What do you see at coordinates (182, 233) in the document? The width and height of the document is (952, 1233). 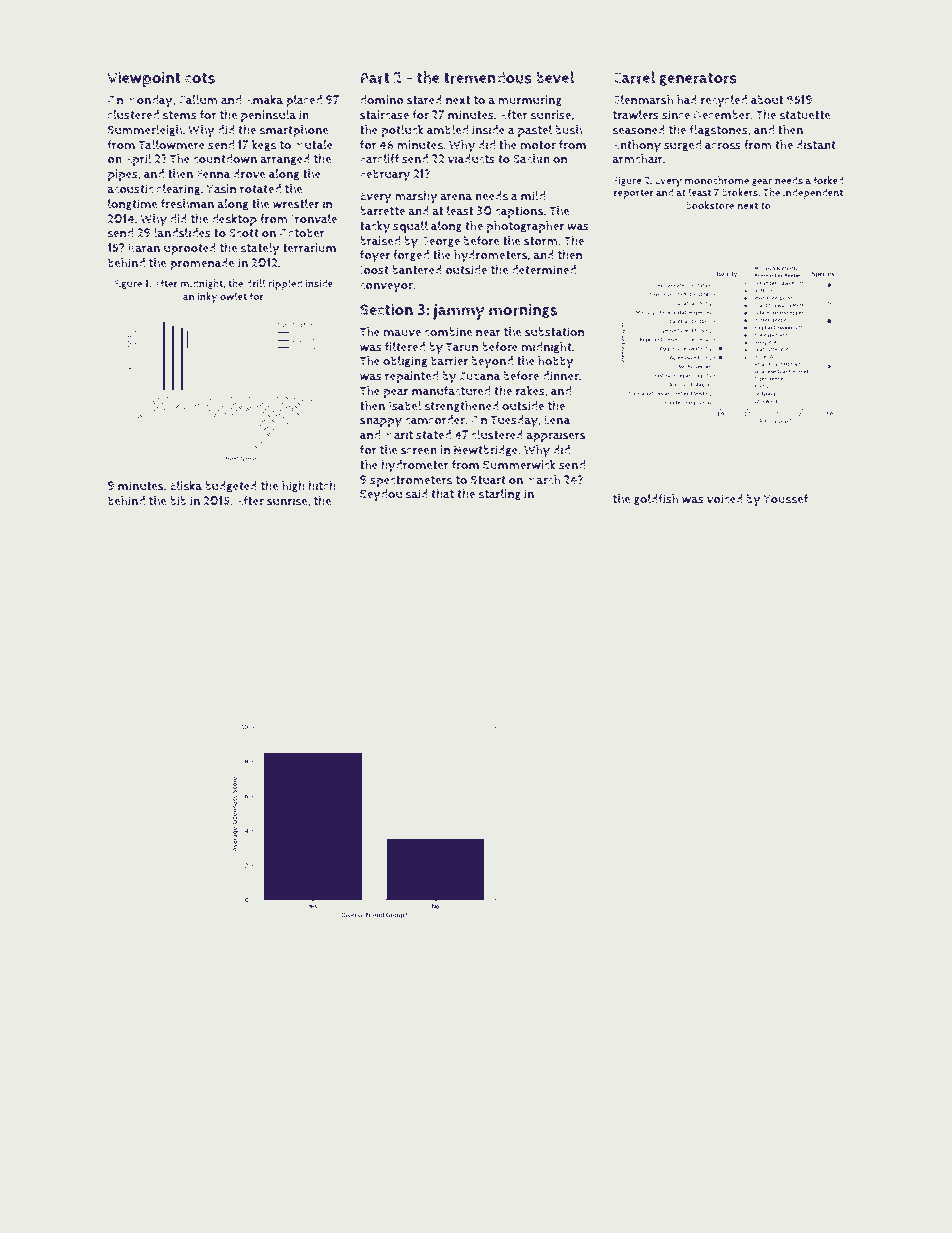 I see `landslides` at bounding box center [182, 233].
